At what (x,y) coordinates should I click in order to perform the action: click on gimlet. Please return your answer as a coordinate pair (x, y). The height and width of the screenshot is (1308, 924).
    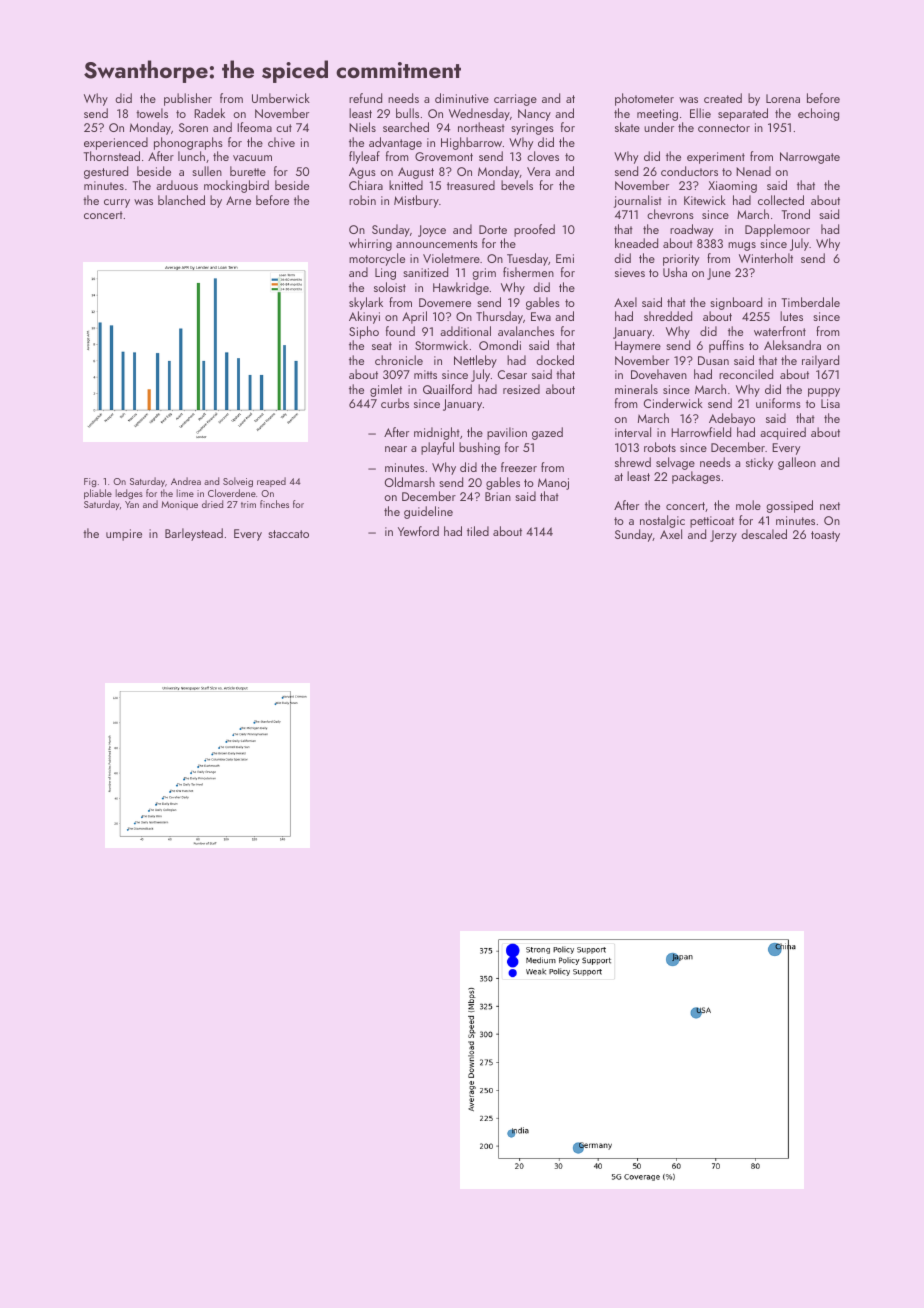
    Looking at the image, I should click on (386, 390).
